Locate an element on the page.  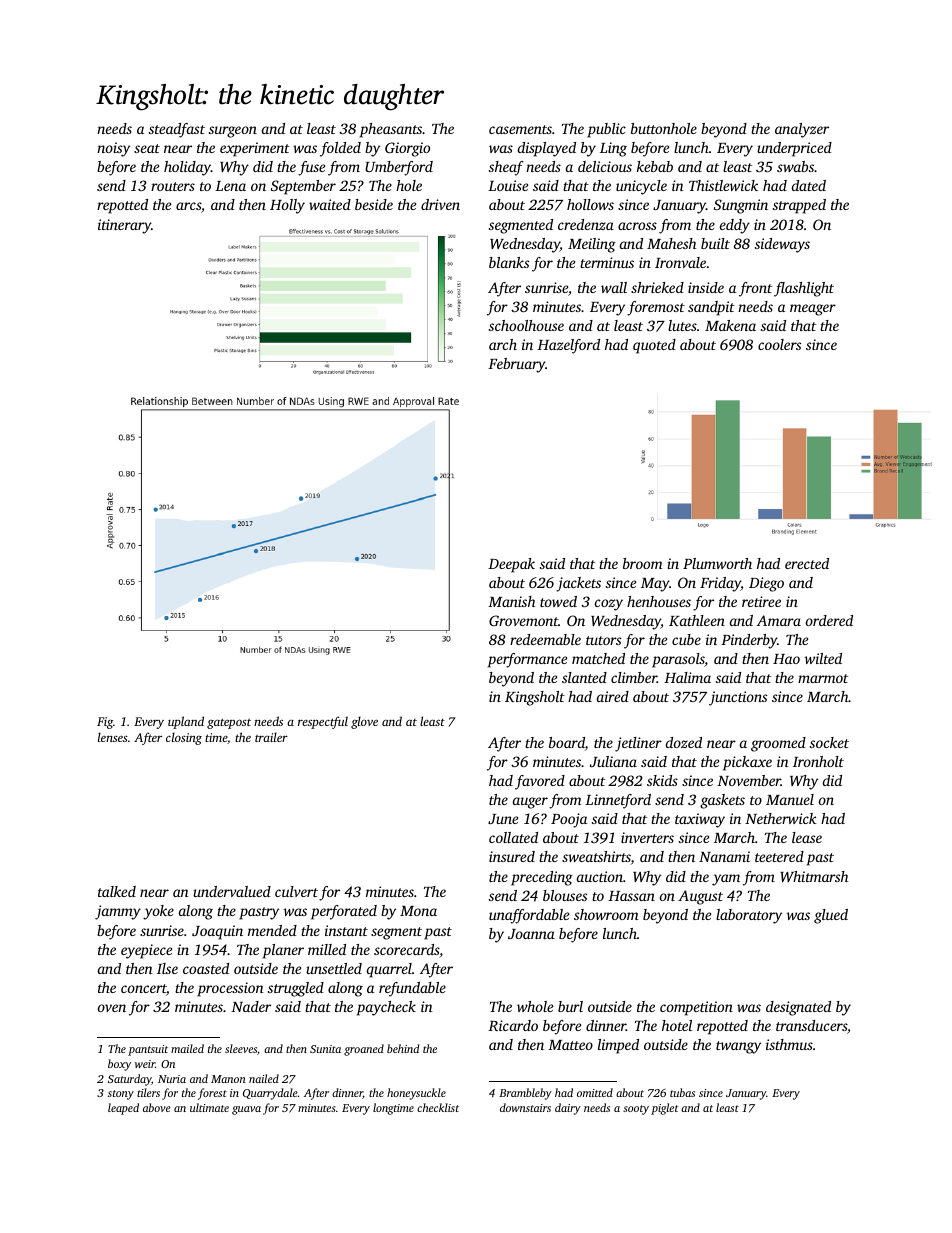
Mahesh is located at coordinates (671, 243).
